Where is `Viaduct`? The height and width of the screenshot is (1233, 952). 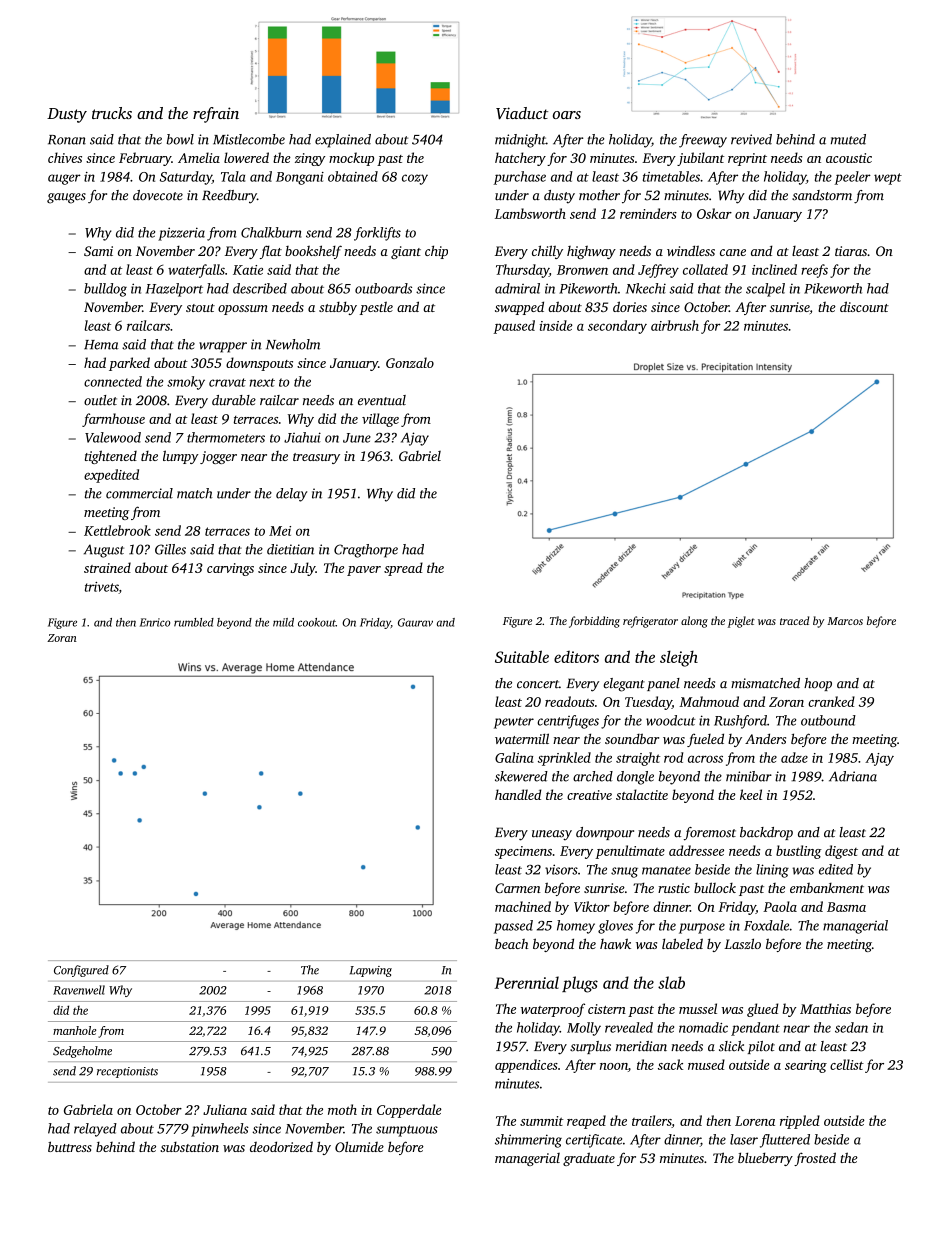
Viaduct is located at coordinates (522, 113).
